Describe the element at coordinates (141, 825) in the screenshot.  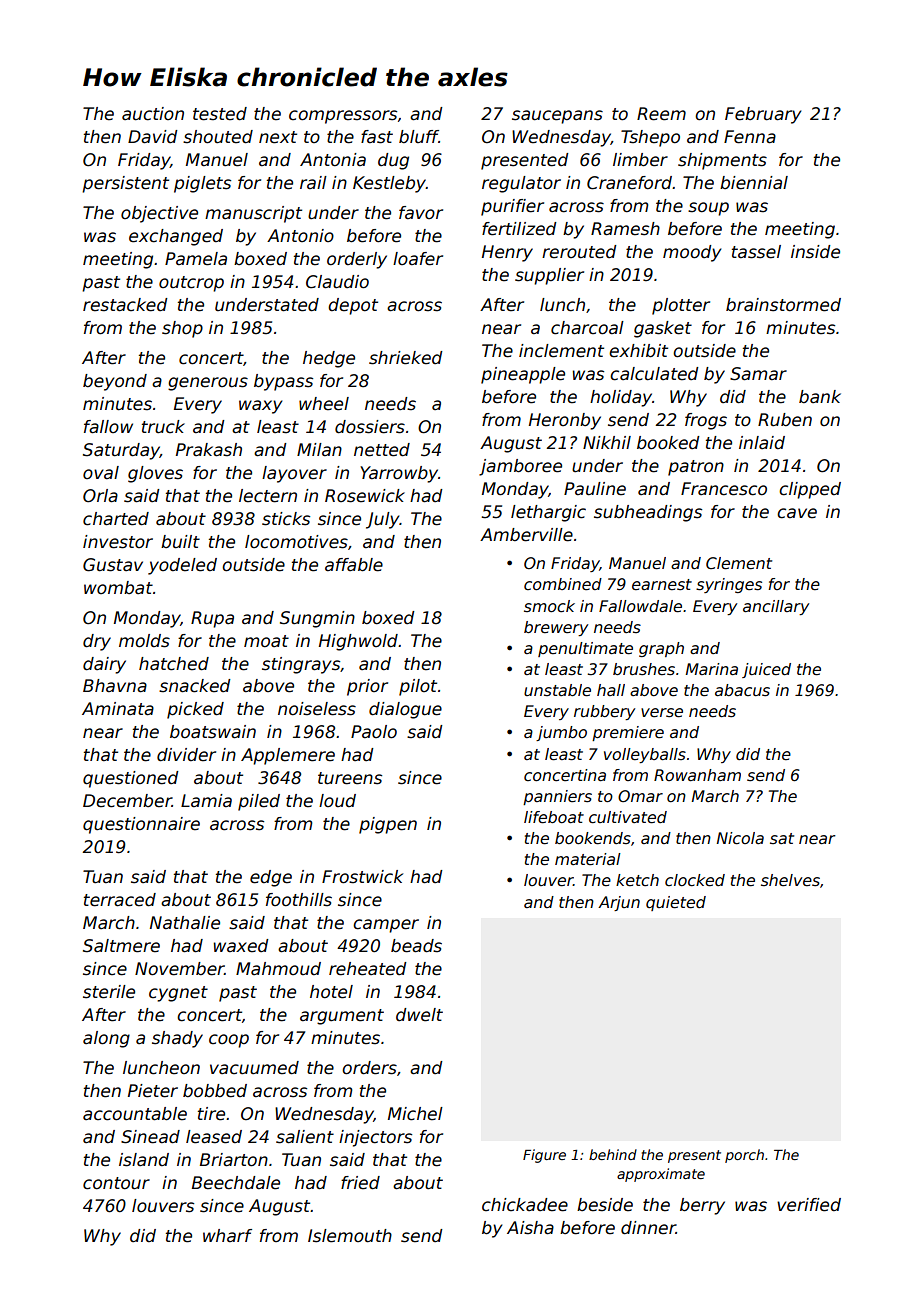
I see `questionnaire` at that location.
